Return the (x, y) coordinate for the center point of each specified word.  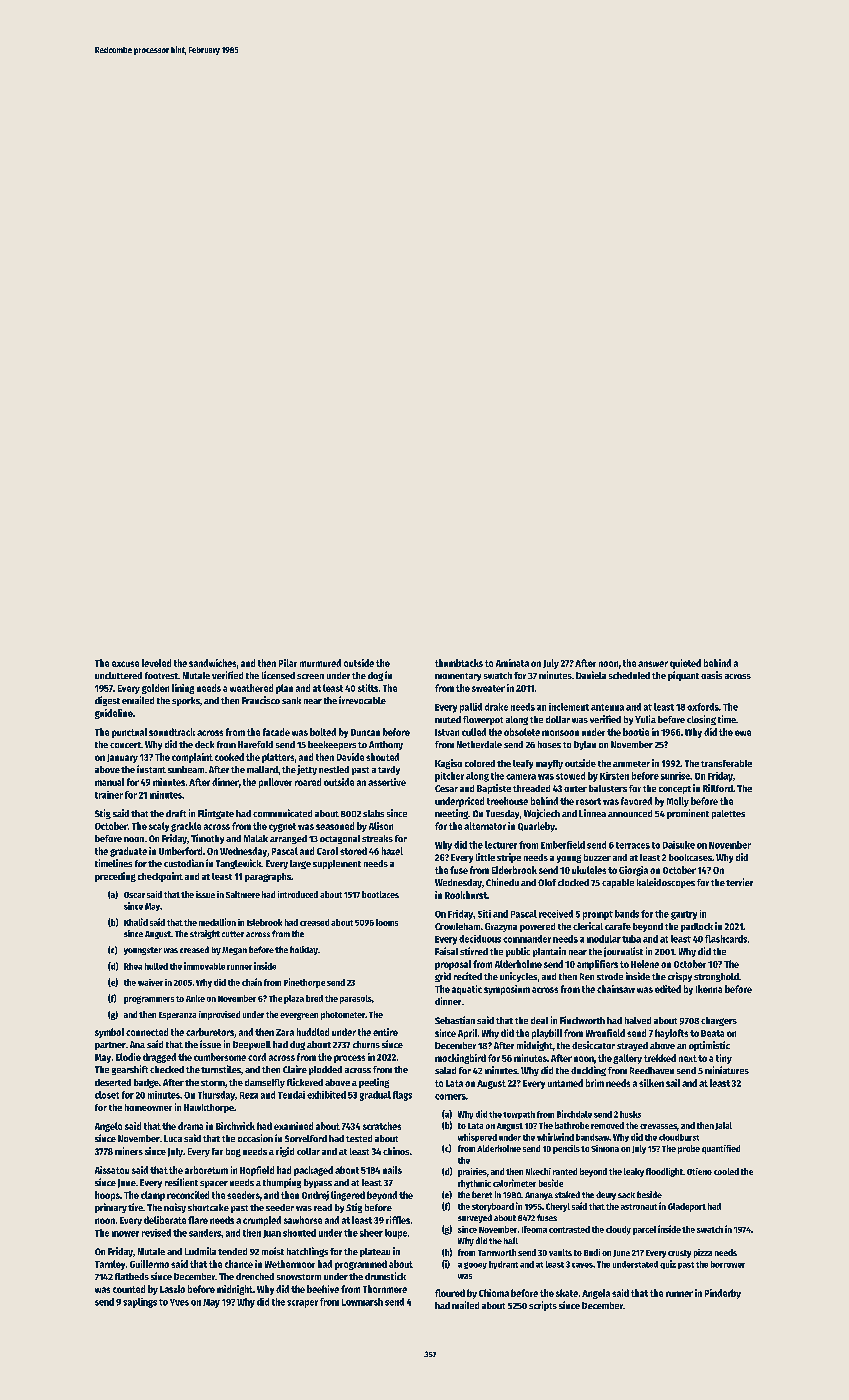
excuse (125, 664)
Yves (179, 1302)
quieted (685, 664)
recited (468, 976)
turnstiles (221, 1069)
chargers (719, 1021)
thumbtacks (459, 663)
